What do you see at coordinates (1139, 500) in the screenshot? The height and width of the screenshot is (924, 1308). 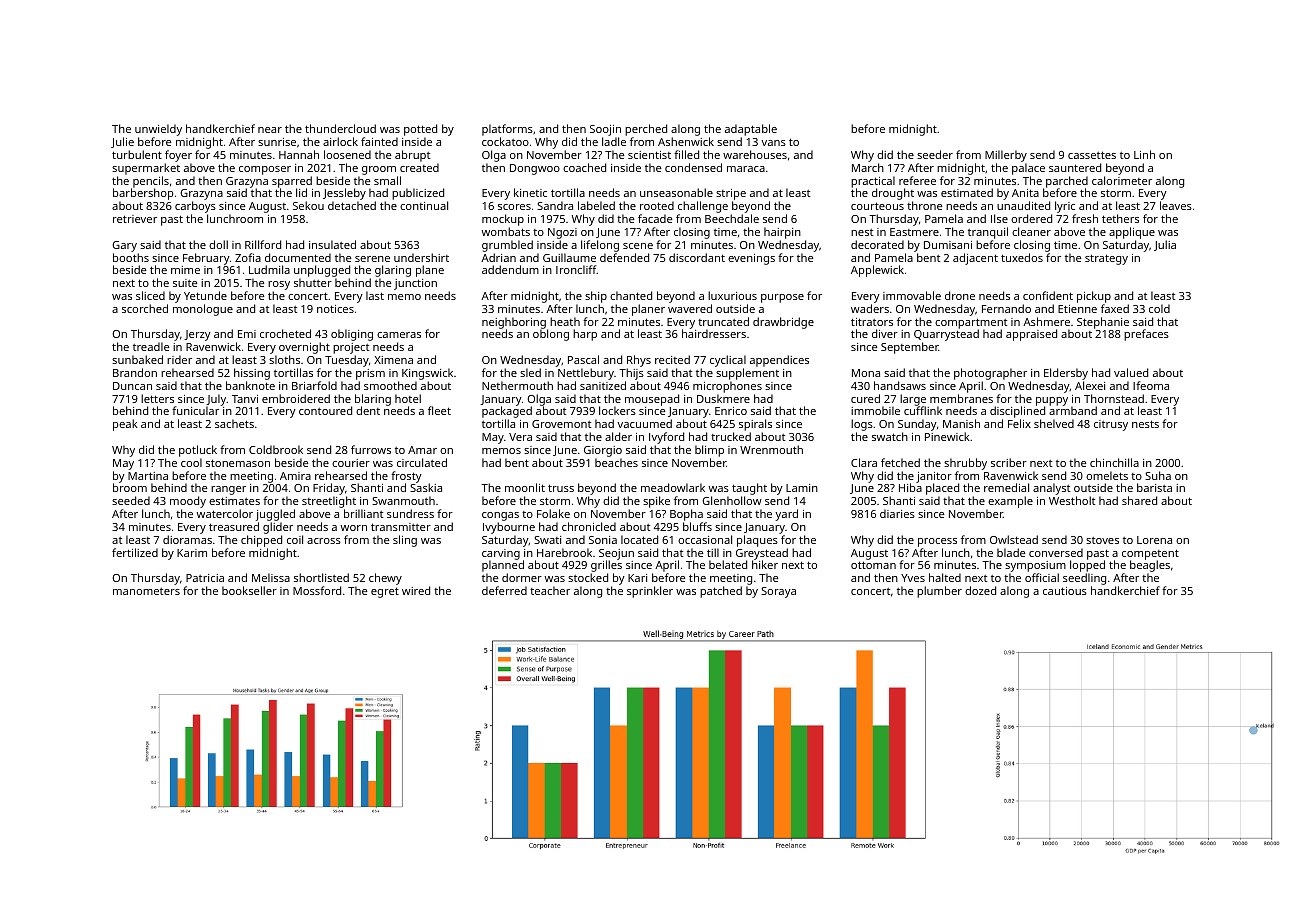 I see `shared` at bounding box center [1139, 500].
